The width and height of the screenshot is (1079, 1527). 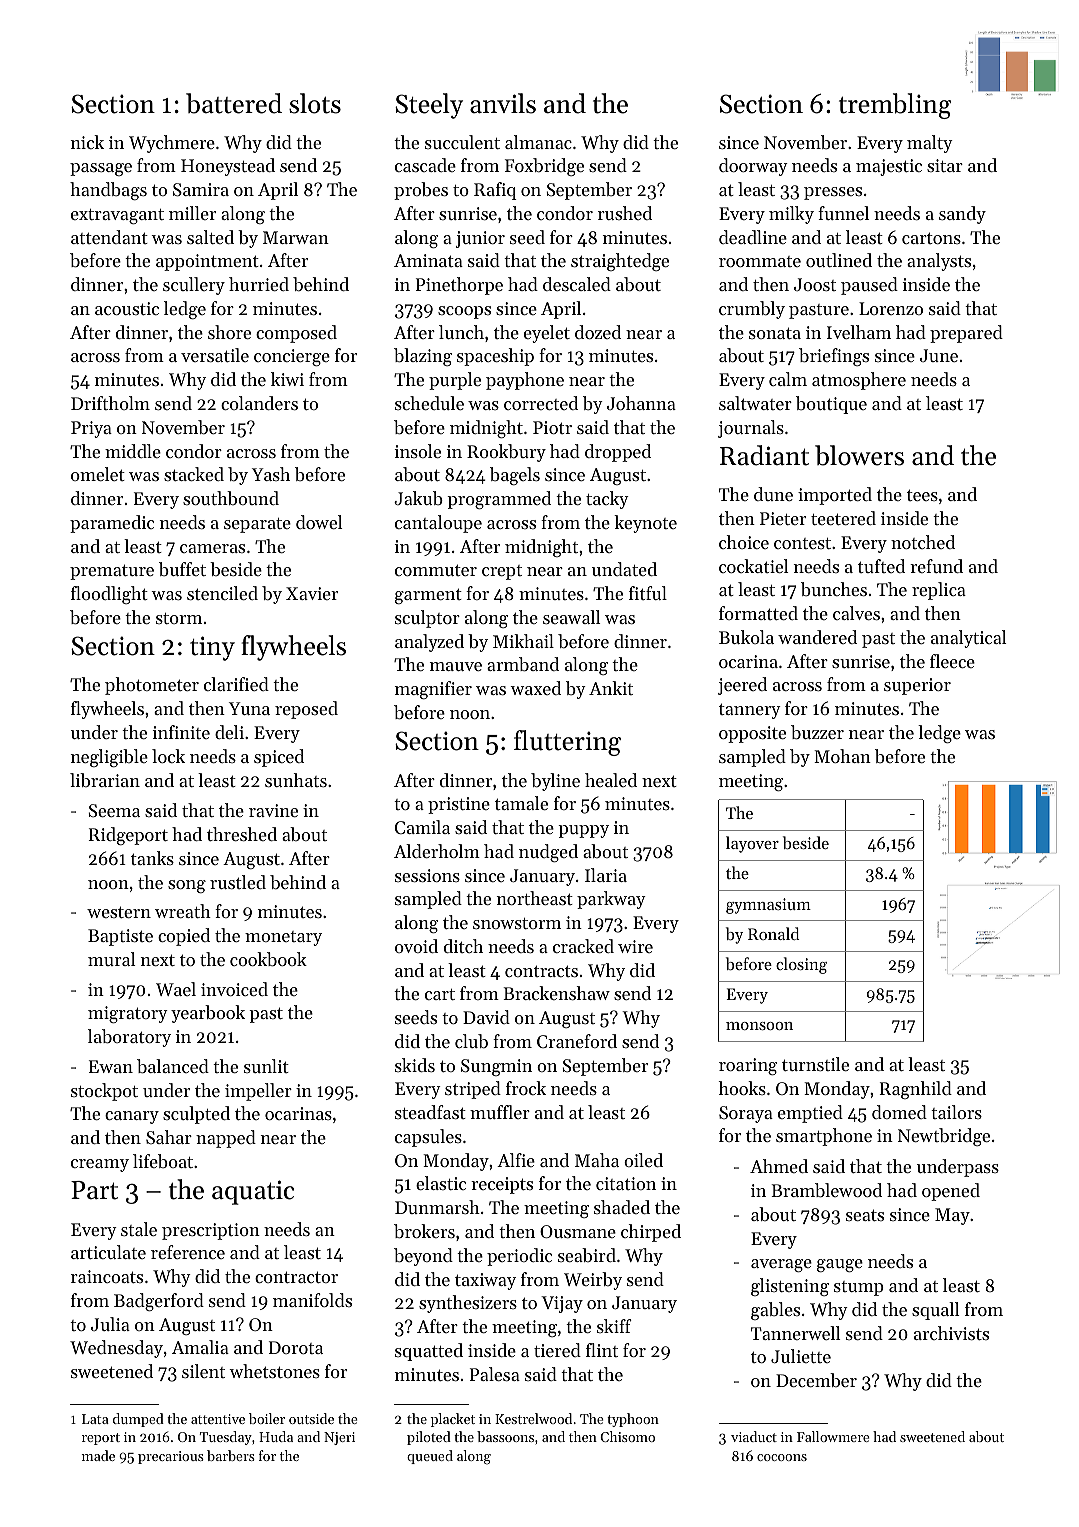 I want to click on bassoons, so click(x=505, y=1436).
